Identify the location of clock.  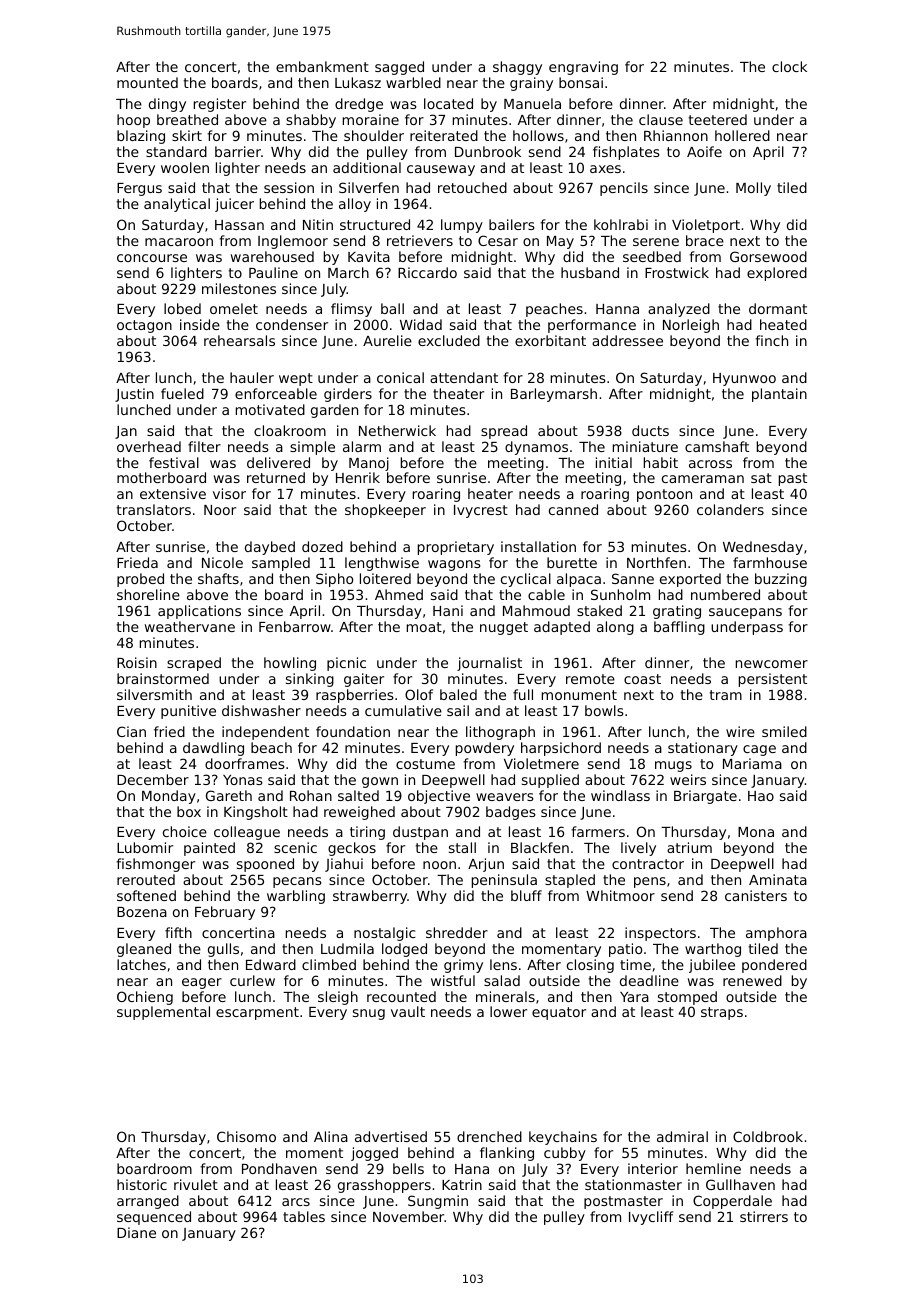
(789, 66).
